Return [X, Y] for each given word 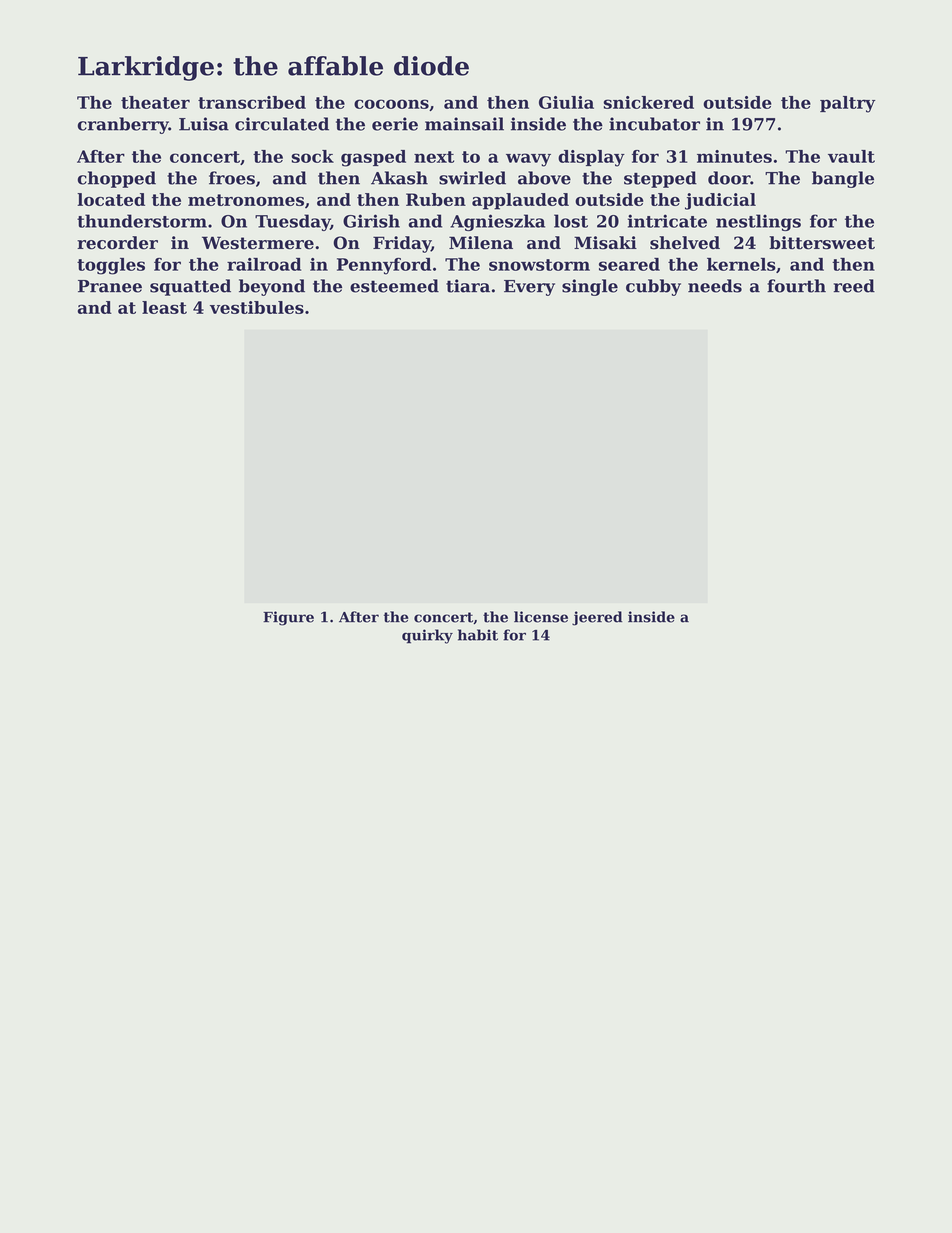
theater [155, 102]
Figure [288, 618]
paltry [848, 104]
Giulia [566, 102]
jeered [597, 618]
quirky [427, 636]
